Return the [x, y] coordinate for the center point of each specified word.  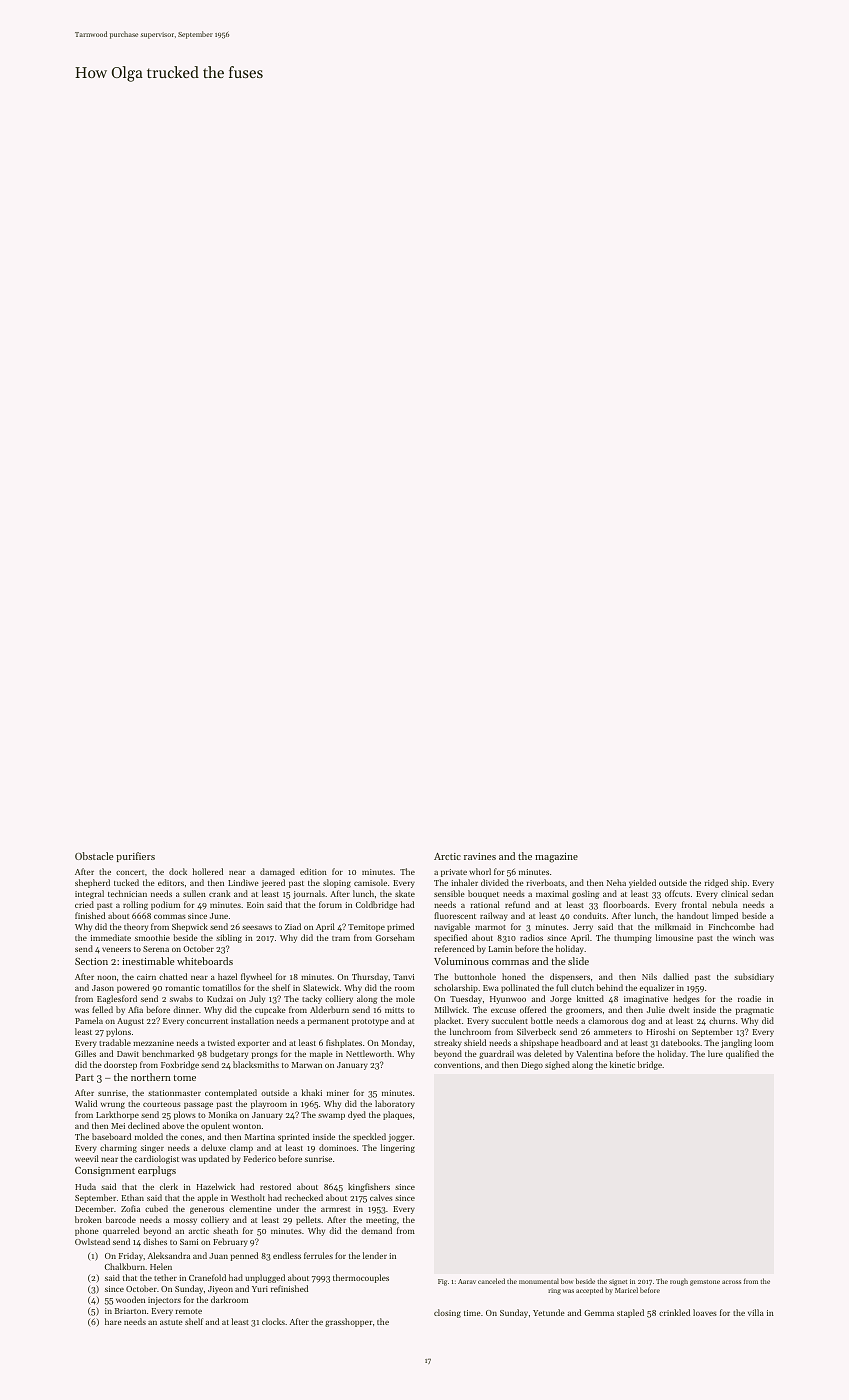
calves [381, 1197]
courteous [162, 1104]
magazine [556, 858]
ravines [480, 856]
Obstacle [94, 856]
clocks [273, 1321]
